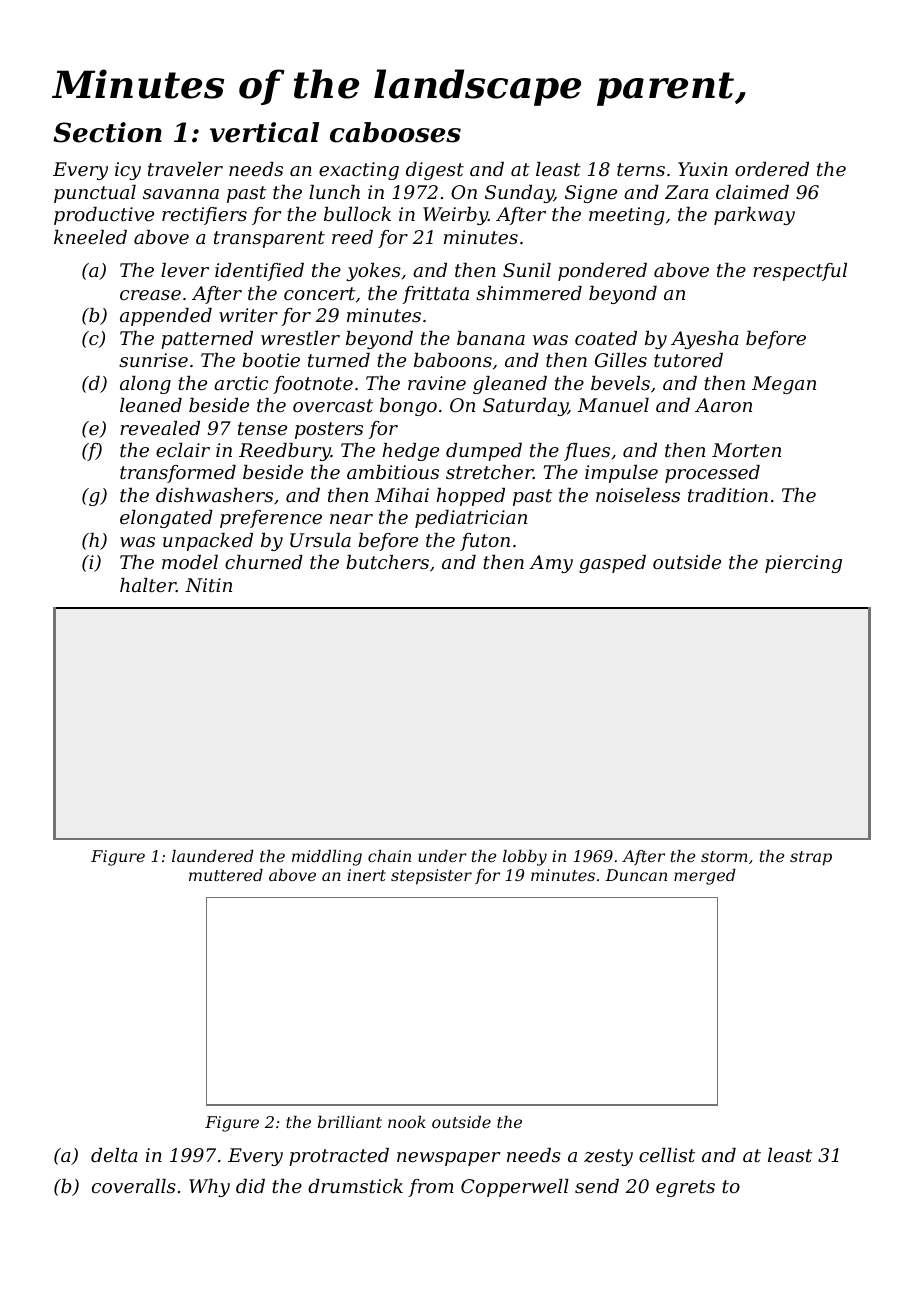  I want to click on brilliant, so click(350, 1122).
